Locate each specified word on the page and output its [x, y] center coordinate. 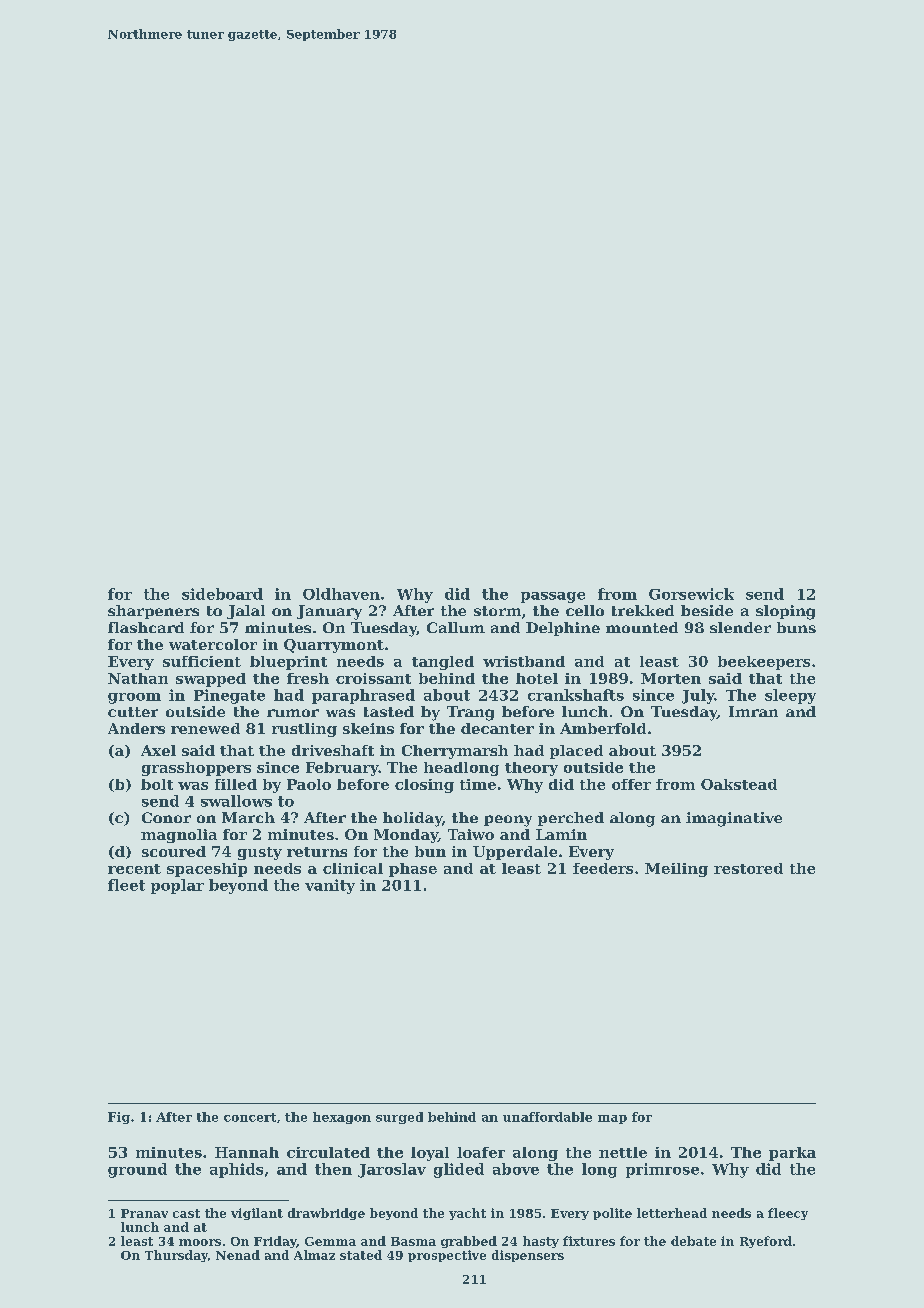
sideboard [222, 594]
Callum [456, 627]
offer [631, 784]
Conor [166, 817]
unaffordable [547, 1117]
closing [424, 786]
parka [792, 1154]
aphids [236, 1170]
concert [250, 1117]
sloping [785, 612]
